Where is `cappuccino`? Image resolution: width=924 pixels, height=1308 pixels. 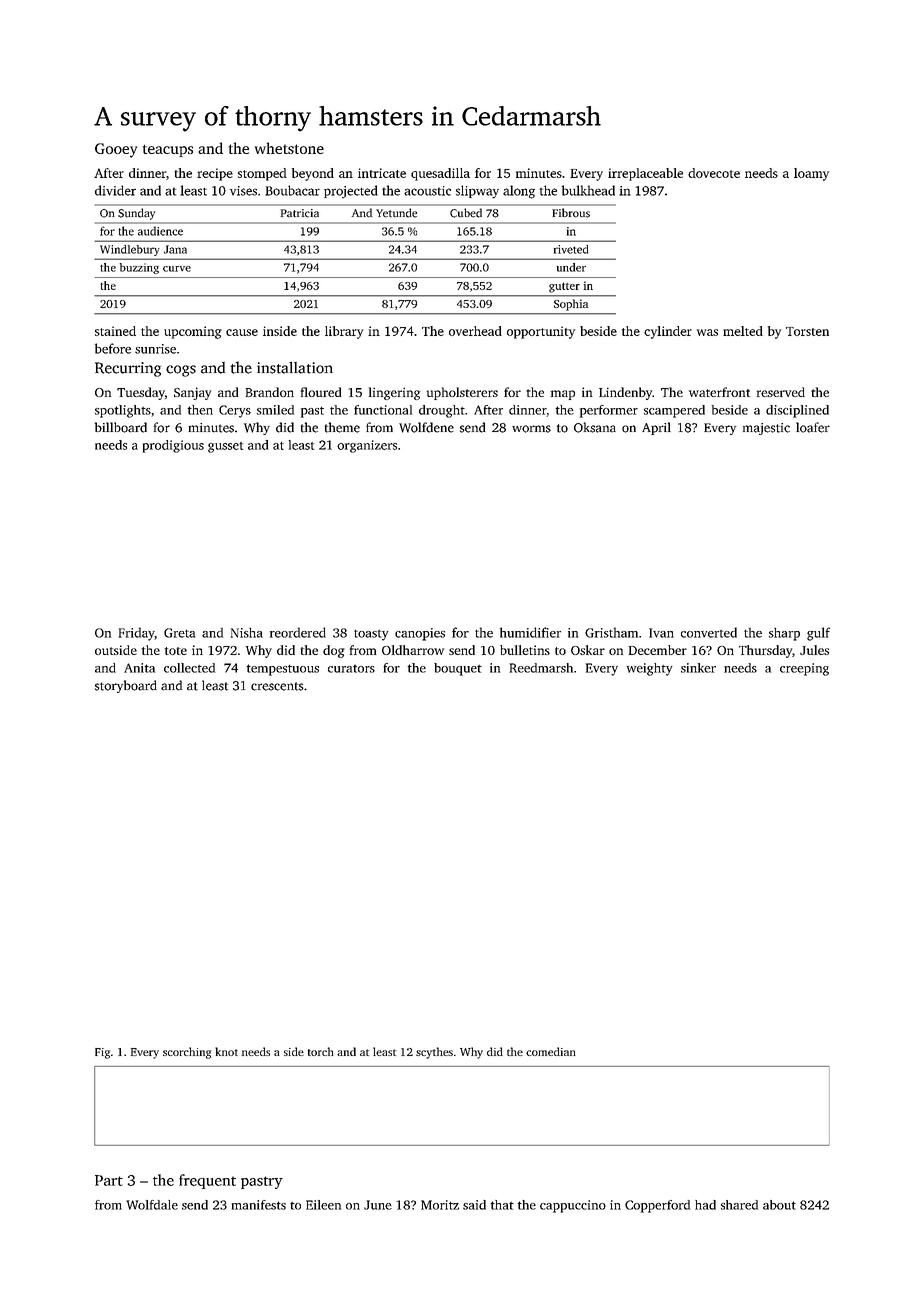
cappuccino is located at coordinates (573, 1206).
